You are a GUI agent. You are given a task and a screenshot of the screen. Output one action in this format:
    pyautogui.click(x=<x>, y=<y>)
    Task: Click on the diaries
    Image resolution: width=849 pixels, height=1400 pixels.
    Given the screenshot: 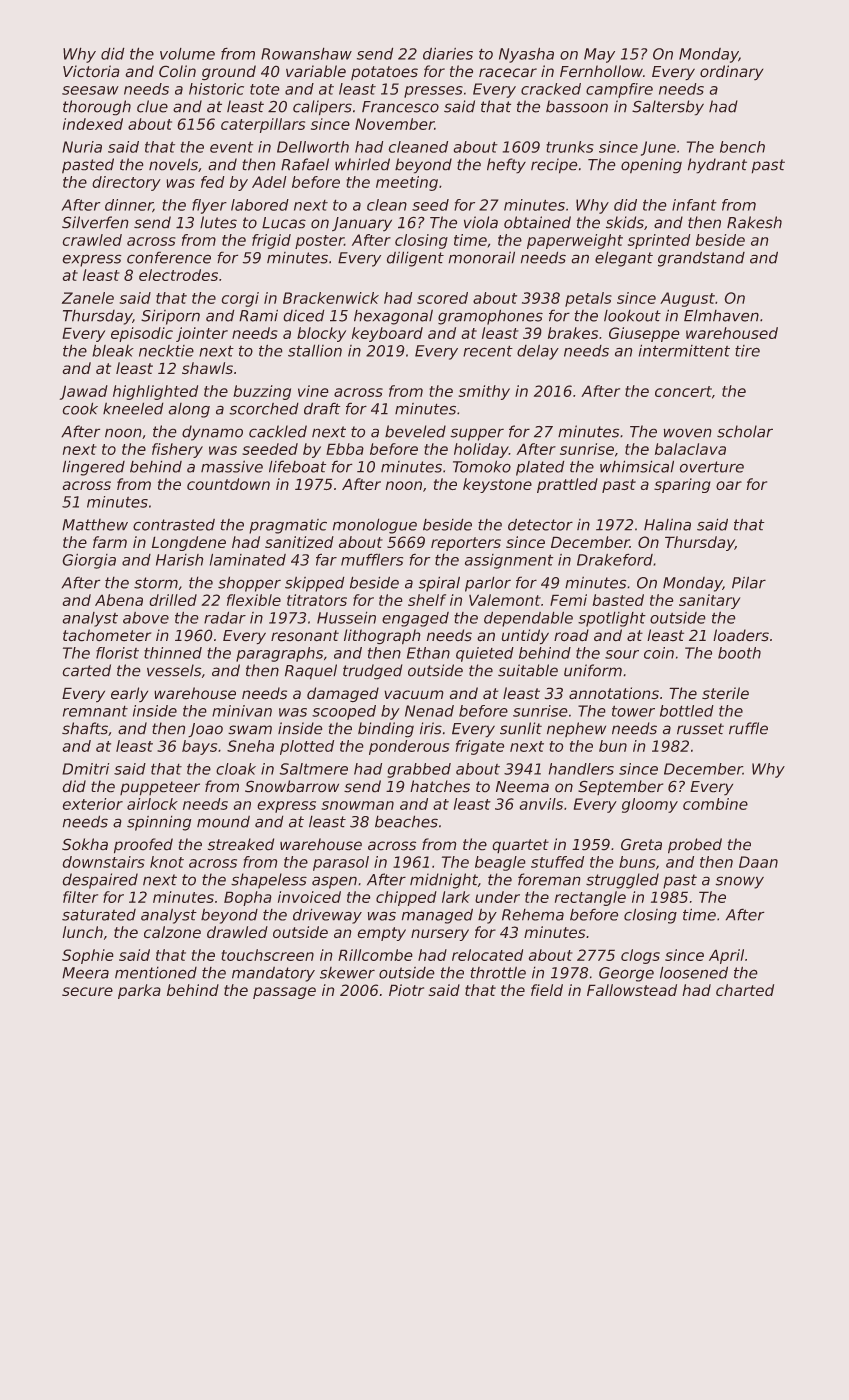 What is the action you would take?
    pyautogui.click(x=448, y=53)
